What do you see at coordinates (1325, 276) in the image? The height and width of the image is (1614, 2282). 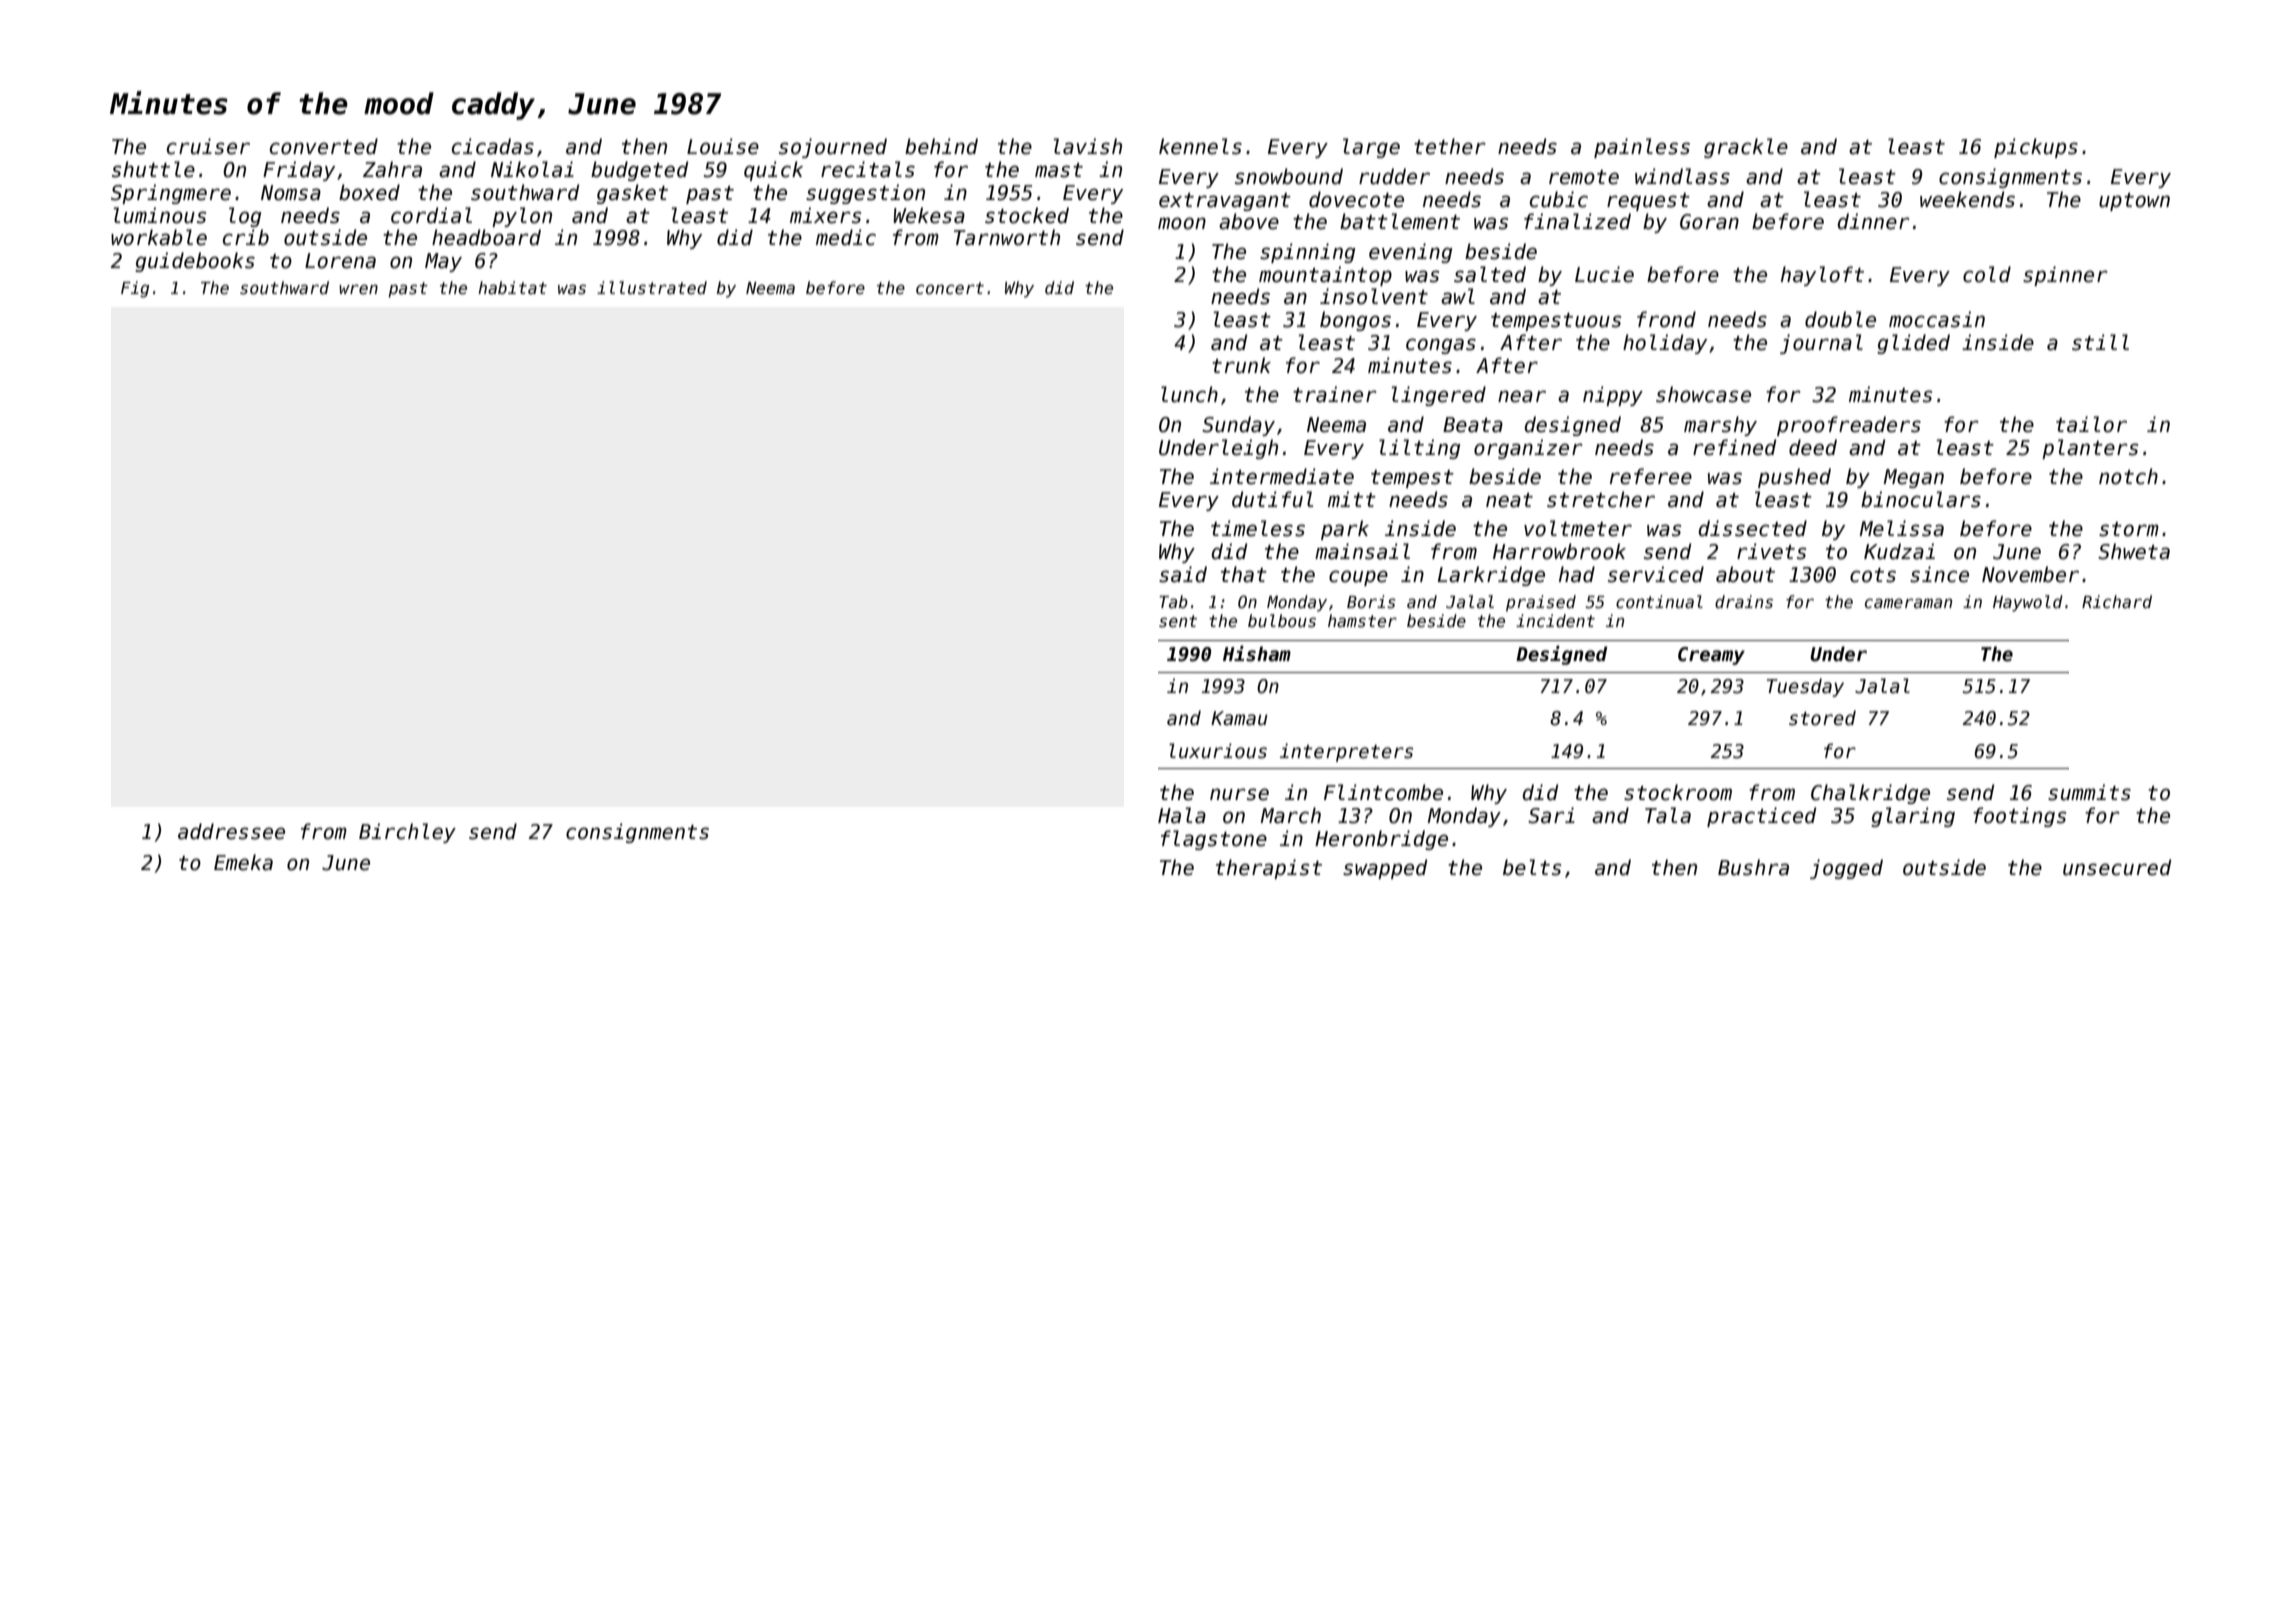 I see `mountaintop` at bounding box center [1325, 276].
